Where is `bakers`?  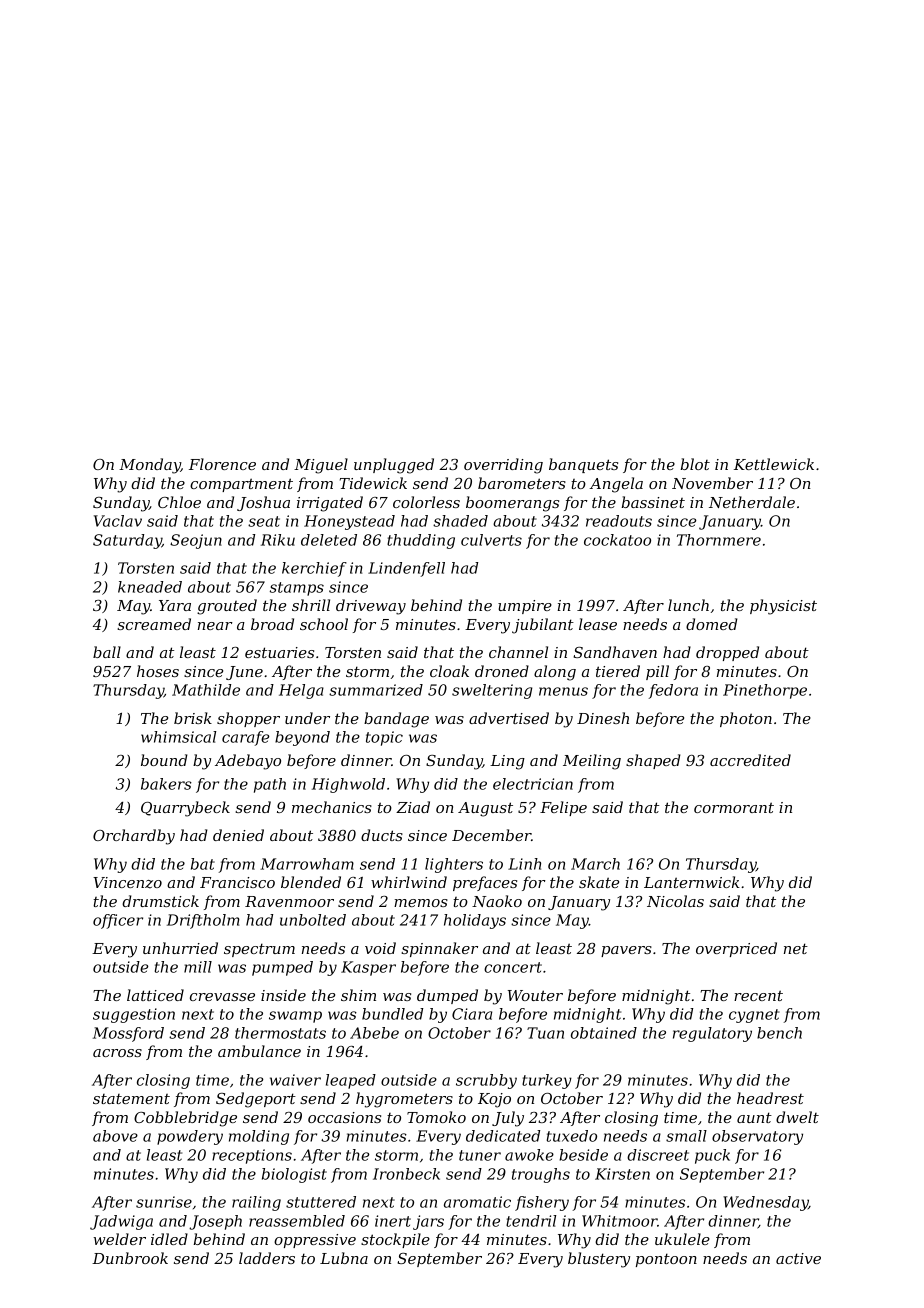
bakers is located at coordinates (166, 784).
